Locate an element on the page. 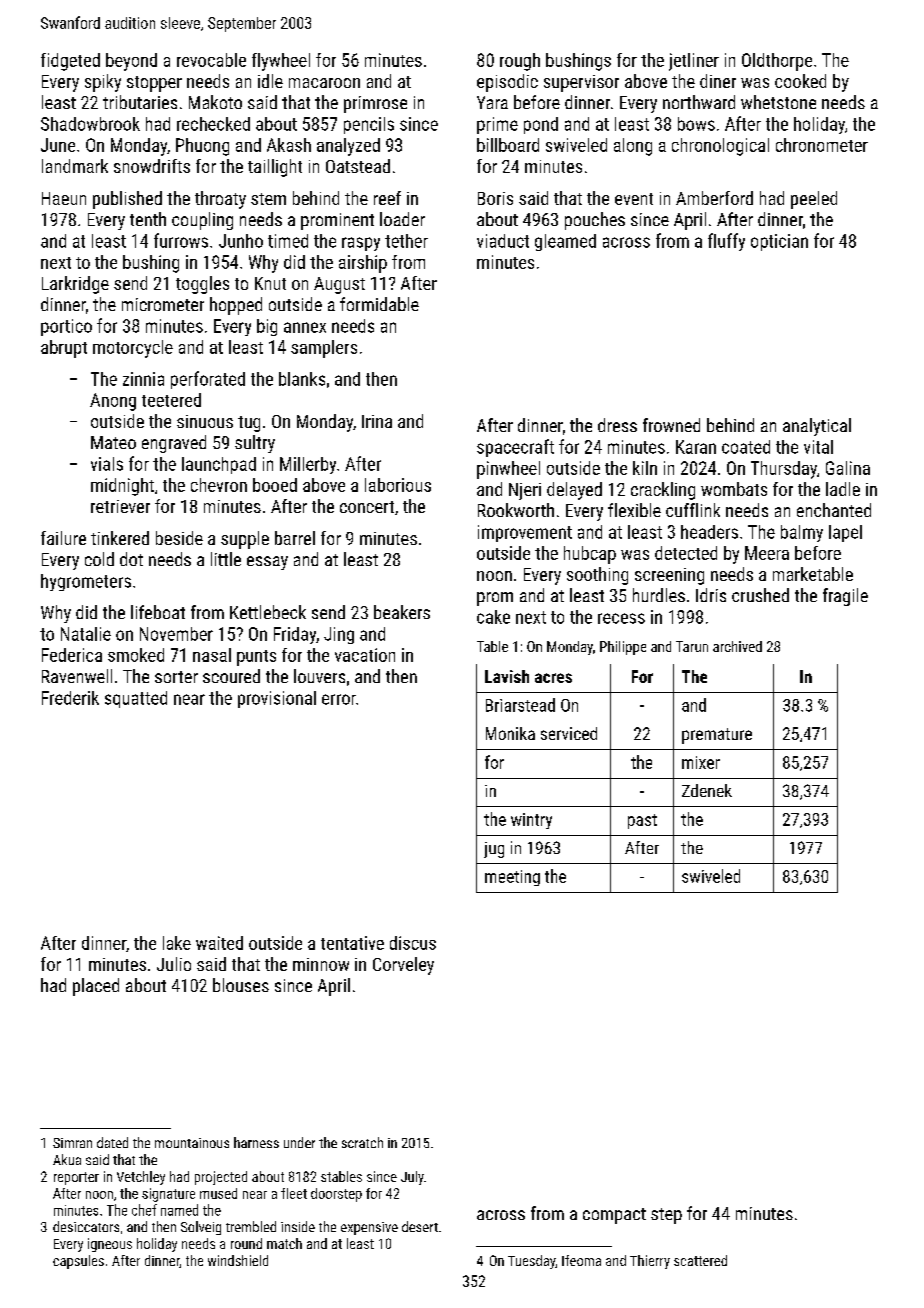 Image resolution: width=924 pixels, height=1308 pixels. compact is located at coordinates (614, 1216).
